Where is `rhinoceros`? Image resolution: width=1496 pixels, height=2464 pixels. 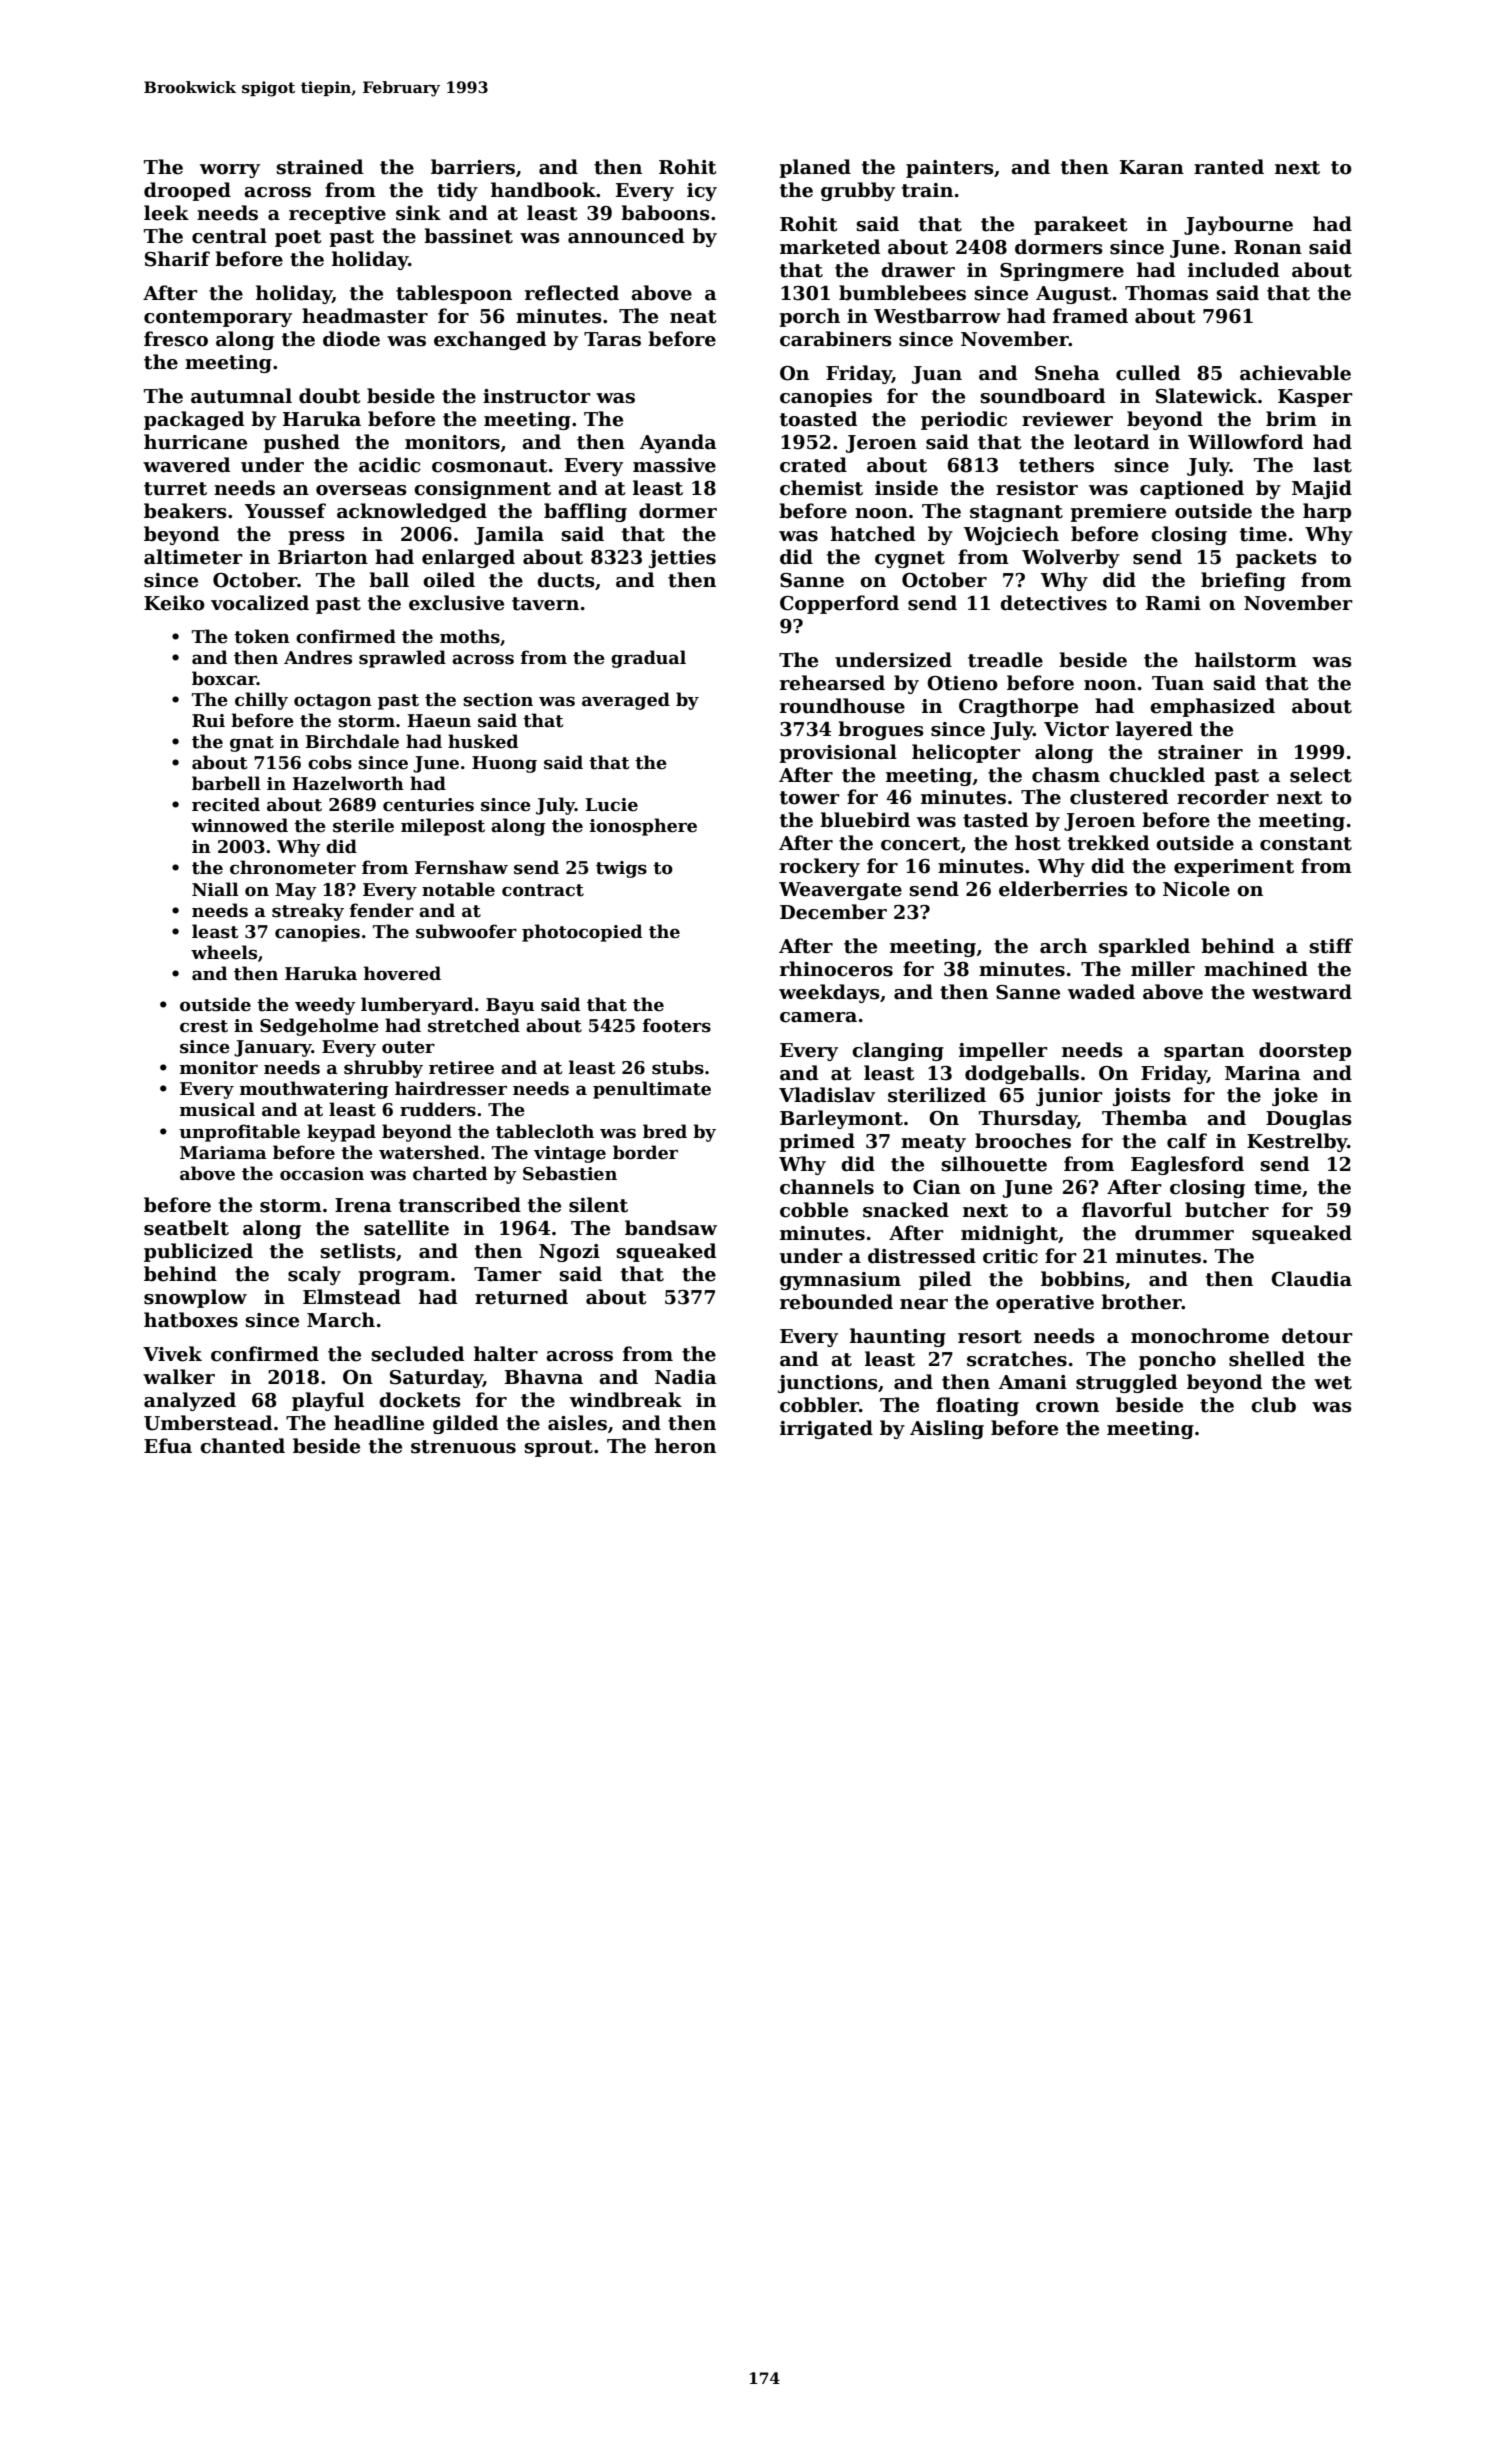
rhinoceros is located at coordinates (836, 969).
